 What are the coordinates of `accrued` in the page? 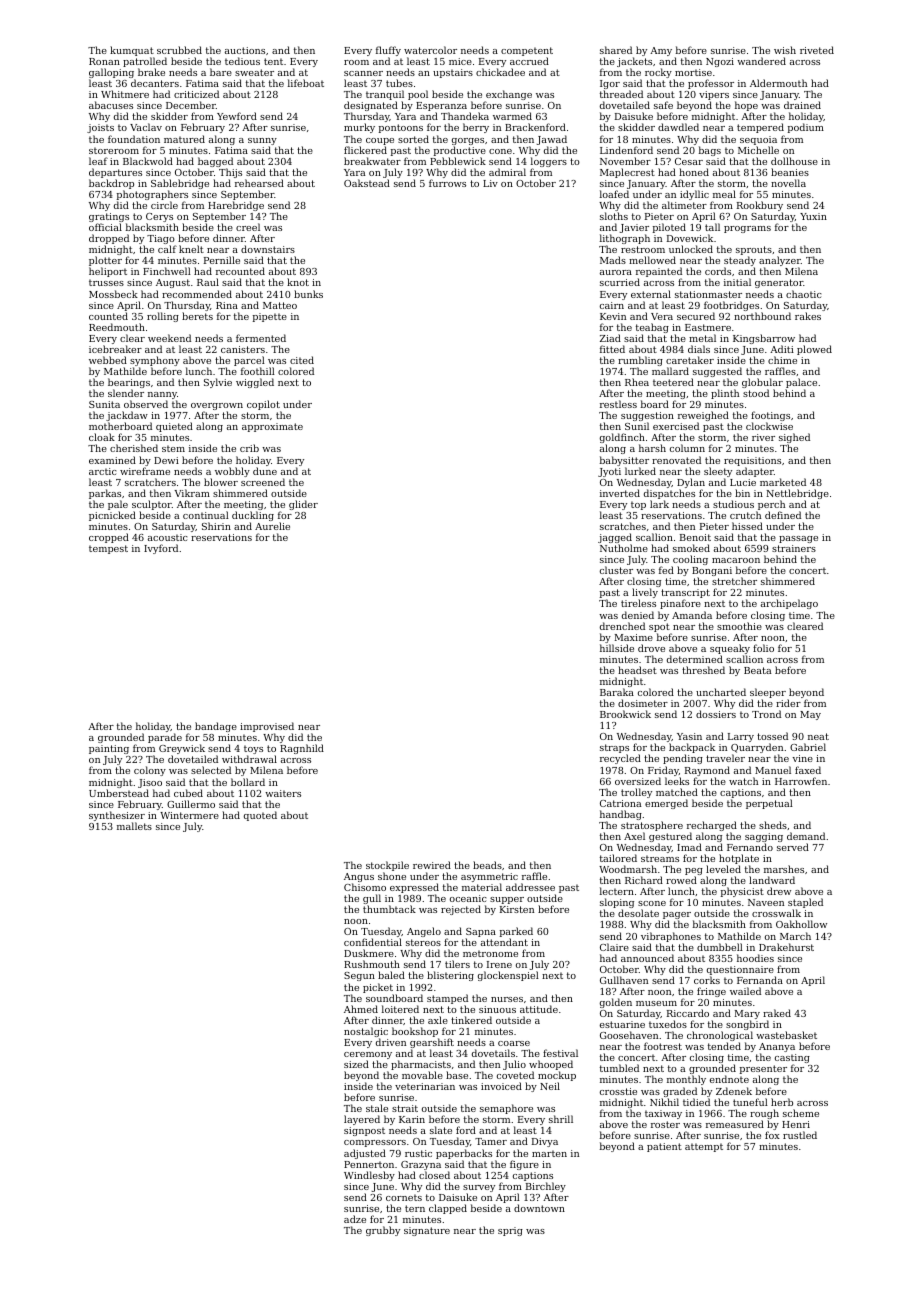 It's located at (529, 61).
